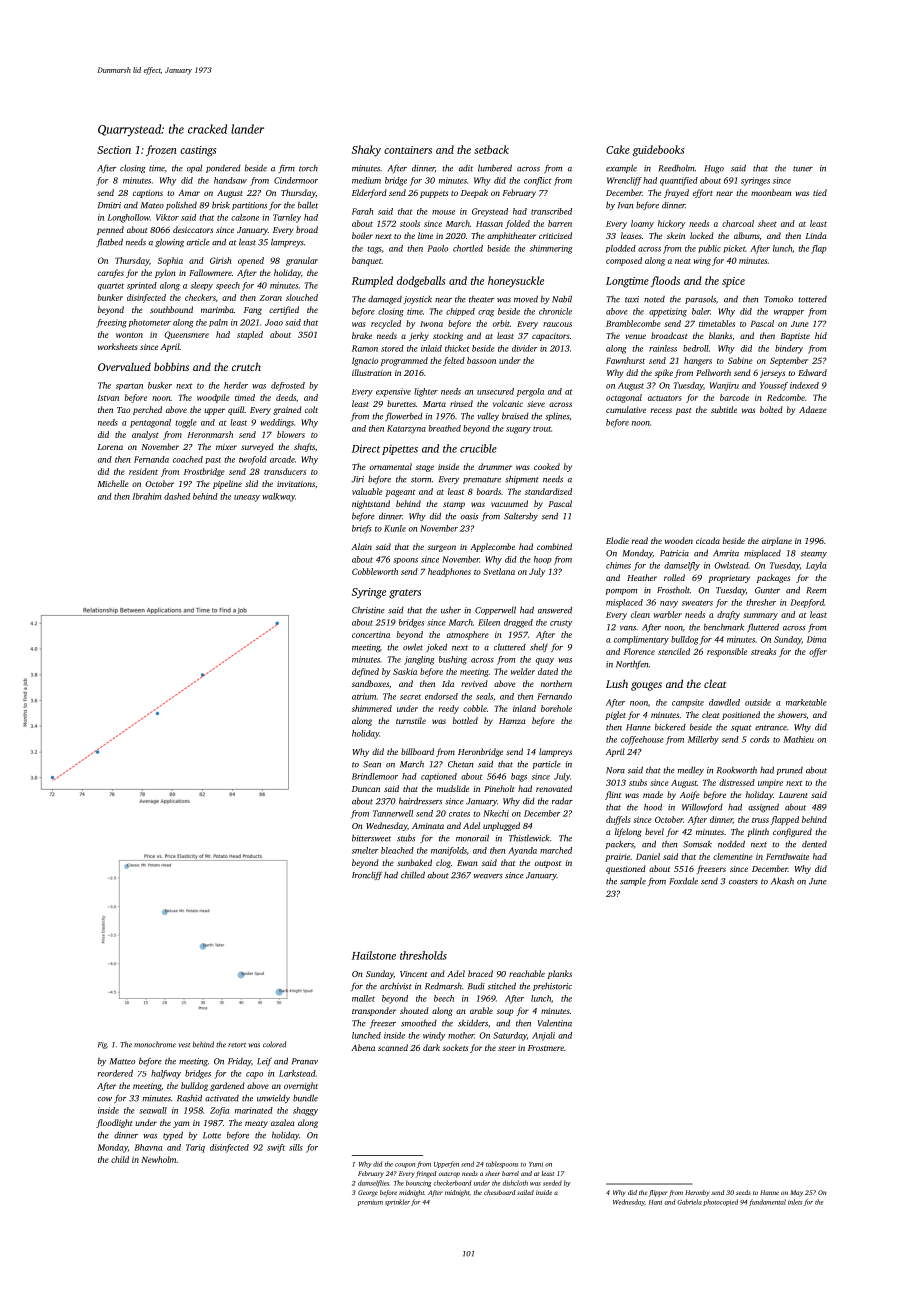 The image size is (924, 1308). Describe the element at coordinates (767, 1202) in the screenshot. I see `fundamental` at that location.
